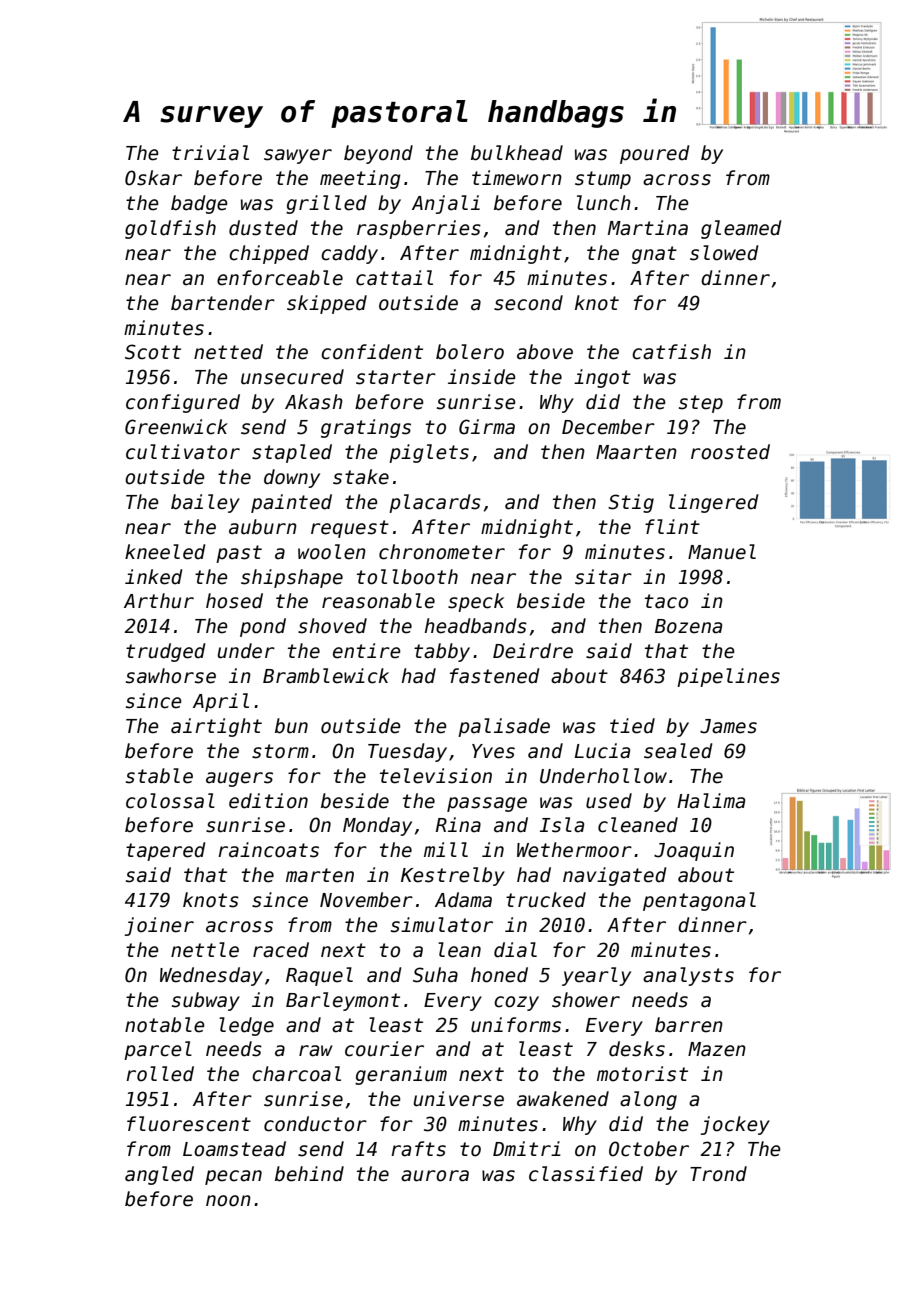  What do you see at coordinates (435, 503) in the page?
I see `placards` at bounding box center [435, 503].
